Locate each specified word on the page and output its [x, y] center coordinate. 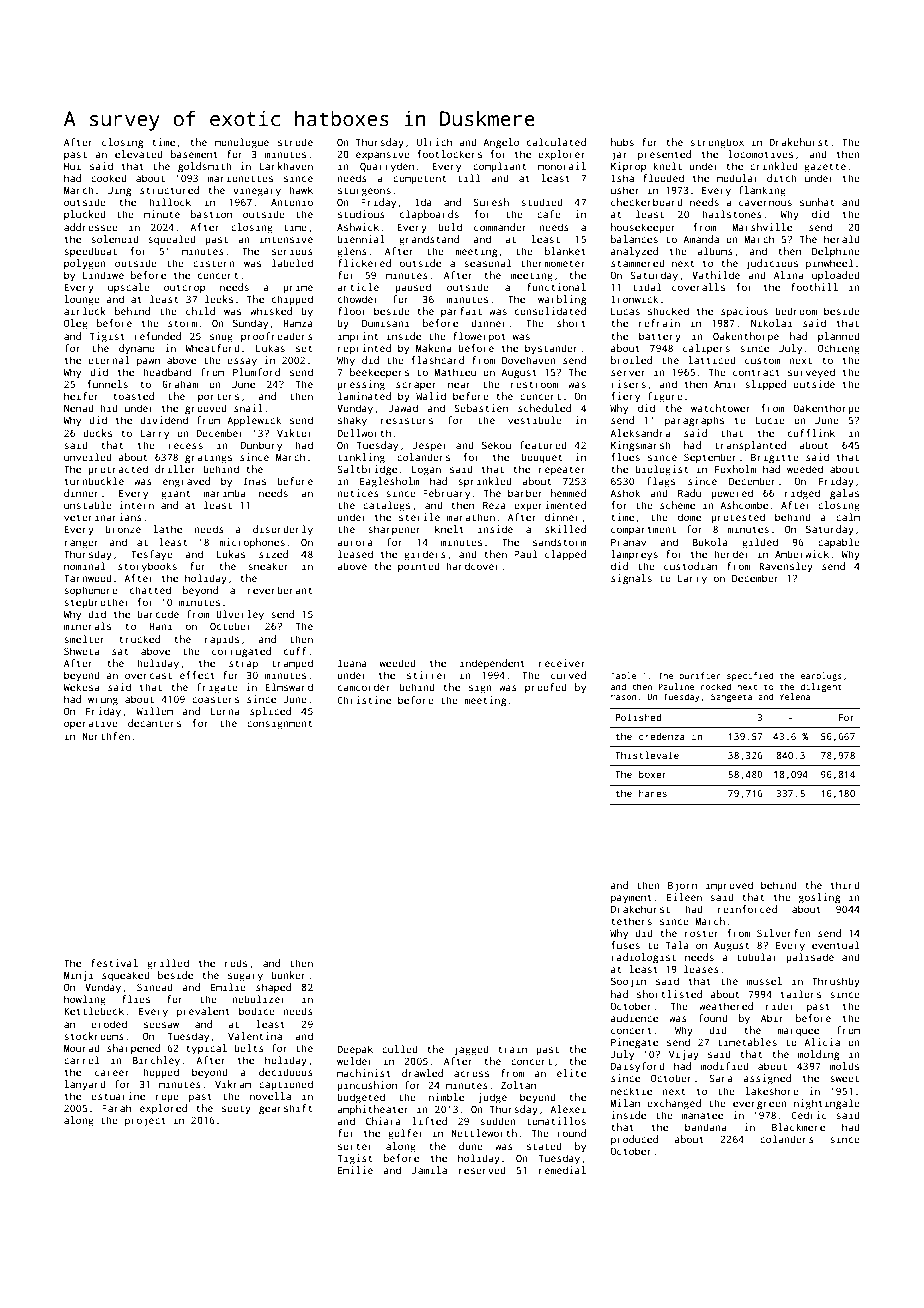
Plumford [256, 372]
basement [194, 154]
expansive [383, 155]
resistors [407, 420]
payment [631, 899]
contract [756, 372]
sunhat [817, 202]
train [512, 1049]
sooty [236, 1110]
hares [653, 793]
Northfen [106, 736]
